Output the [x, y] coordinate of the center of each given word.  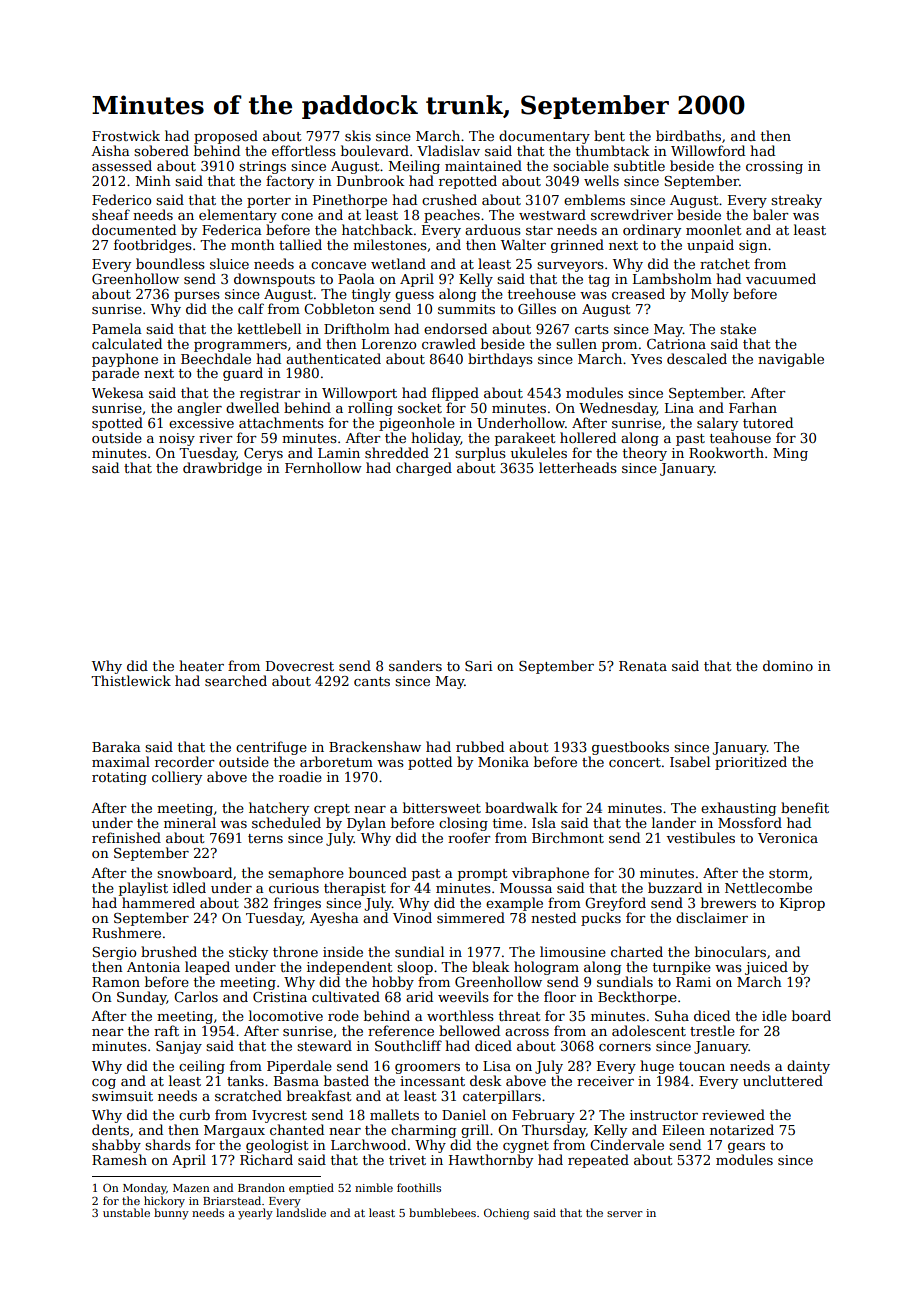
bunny [171, 1214]
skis [358, 135]
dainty [808, 1067]
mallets [394, 1114]
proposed [226, 137]
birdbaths [688, 135]
